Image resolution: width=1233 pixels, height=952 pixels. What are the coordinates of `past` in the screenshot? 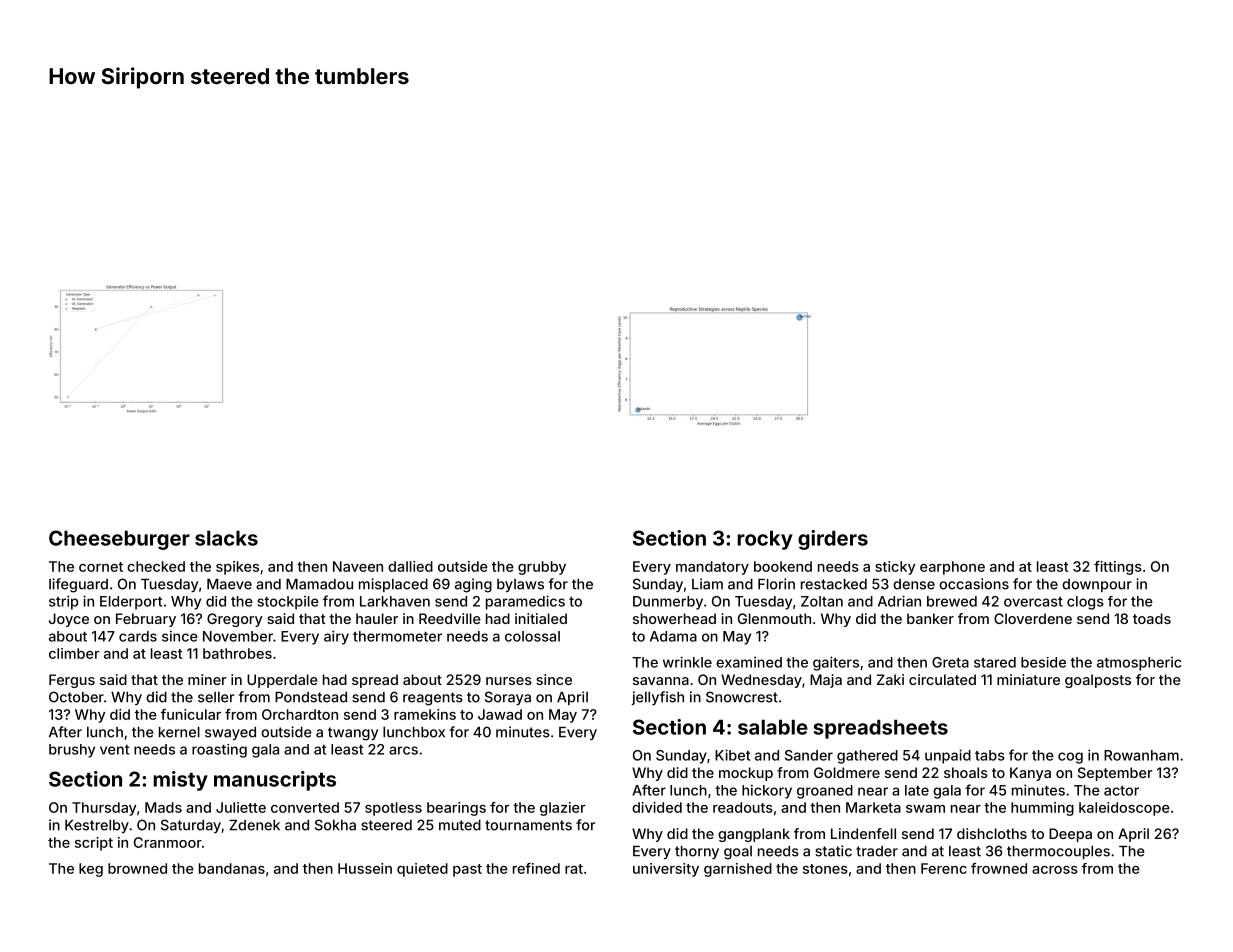 It's located at (467, 870).
